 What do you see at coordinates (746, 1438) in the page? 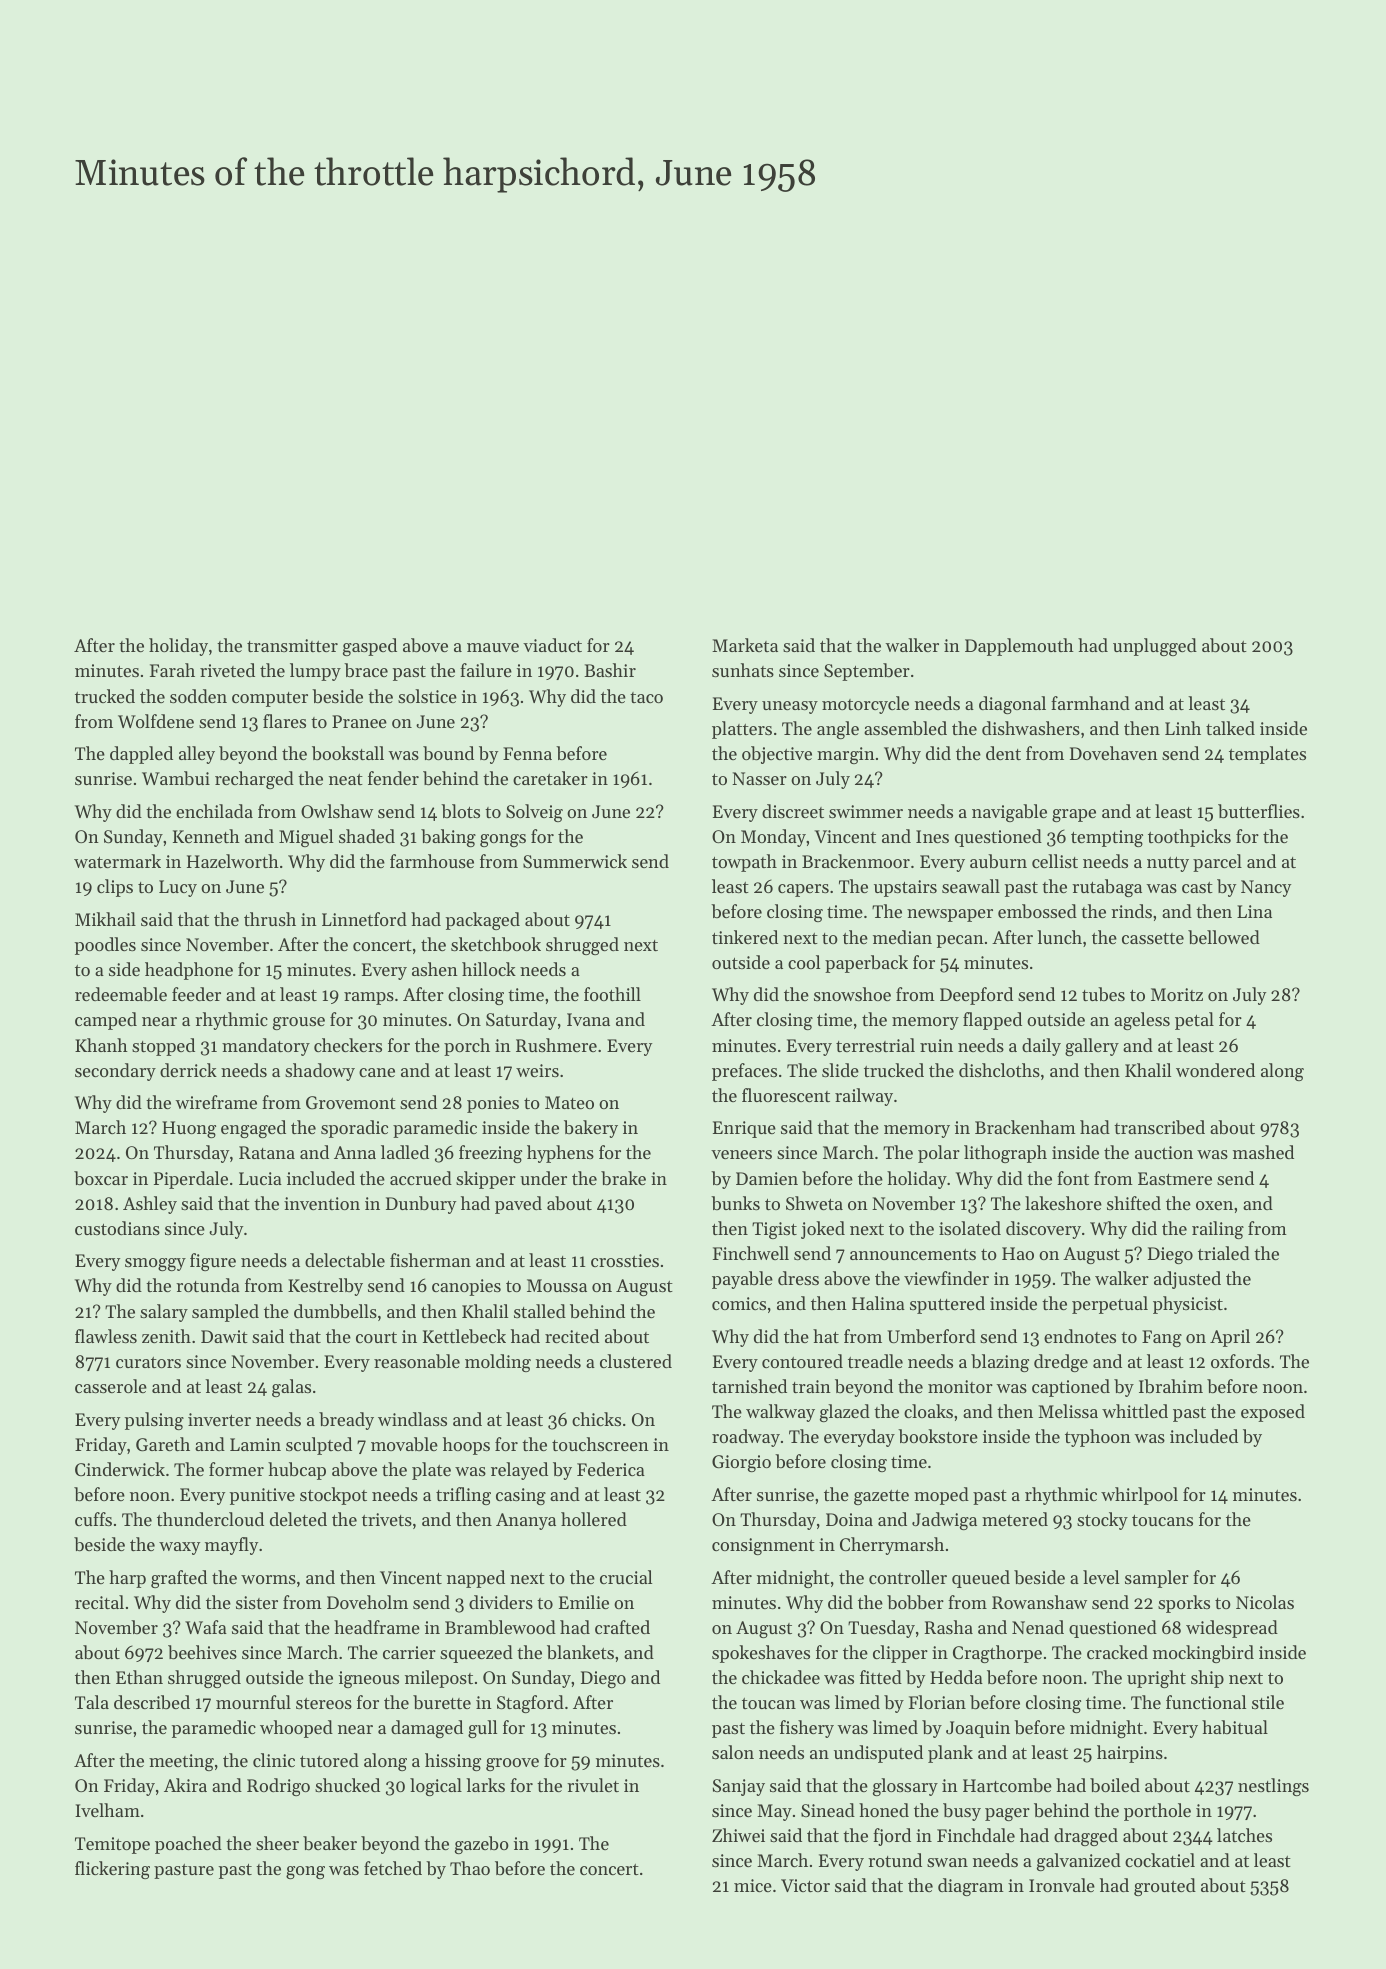
I see `roadway` at bounding box center [746, 1438].
